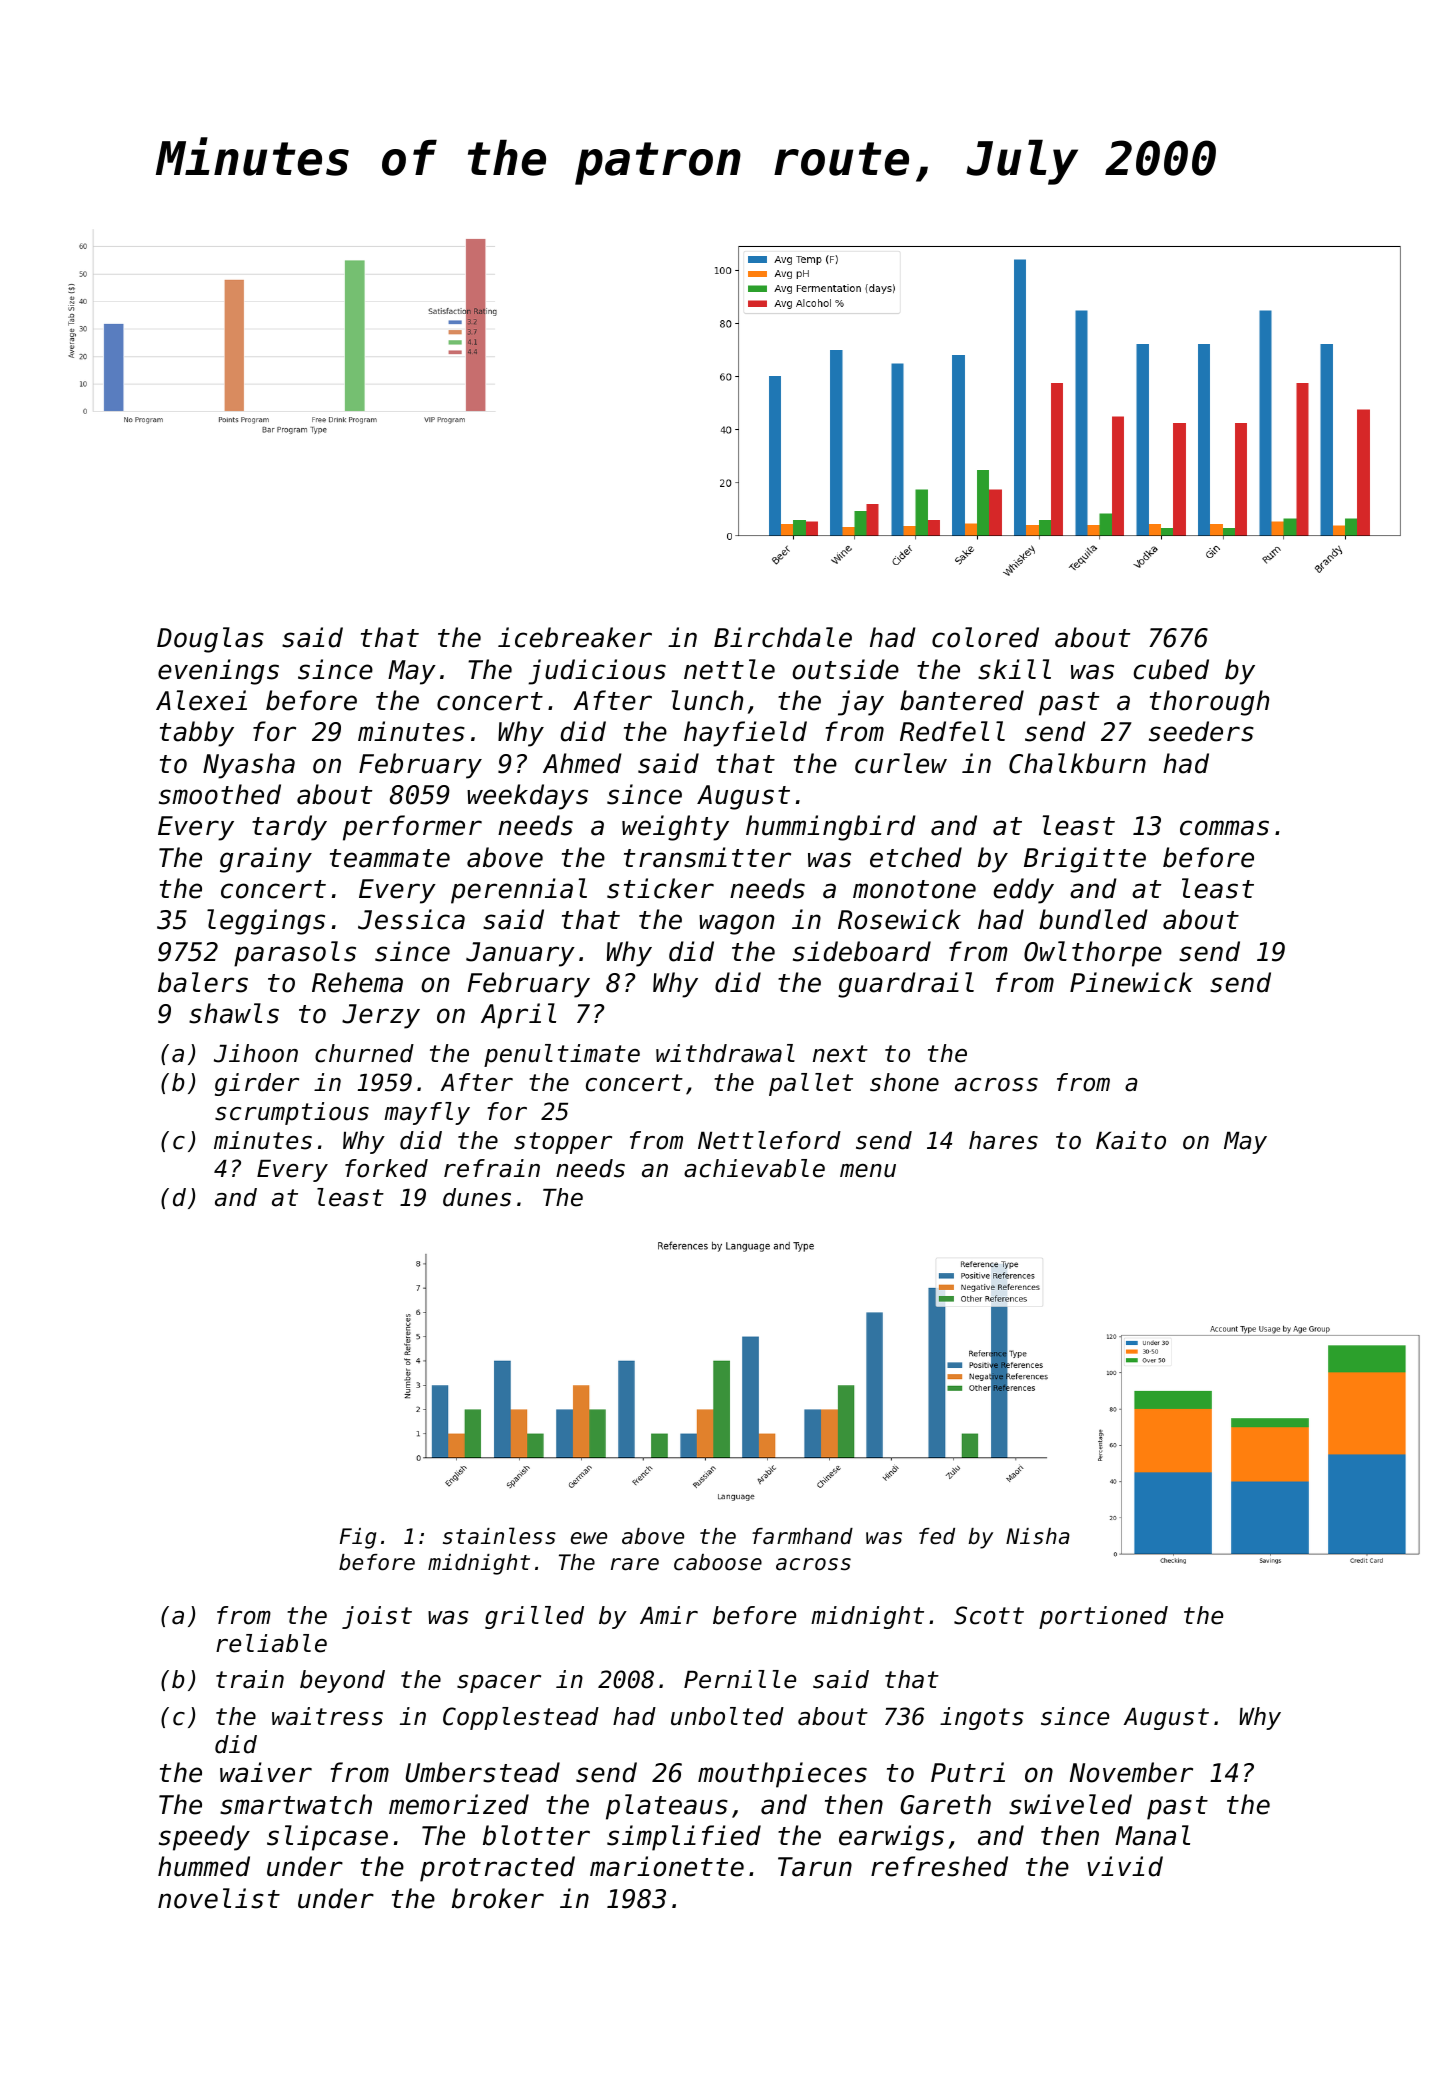 The image size is (1450, 2100). What do you see at coordinates (390, 858) in the page?
I see `teammate` at bounding box center [390, 858].
